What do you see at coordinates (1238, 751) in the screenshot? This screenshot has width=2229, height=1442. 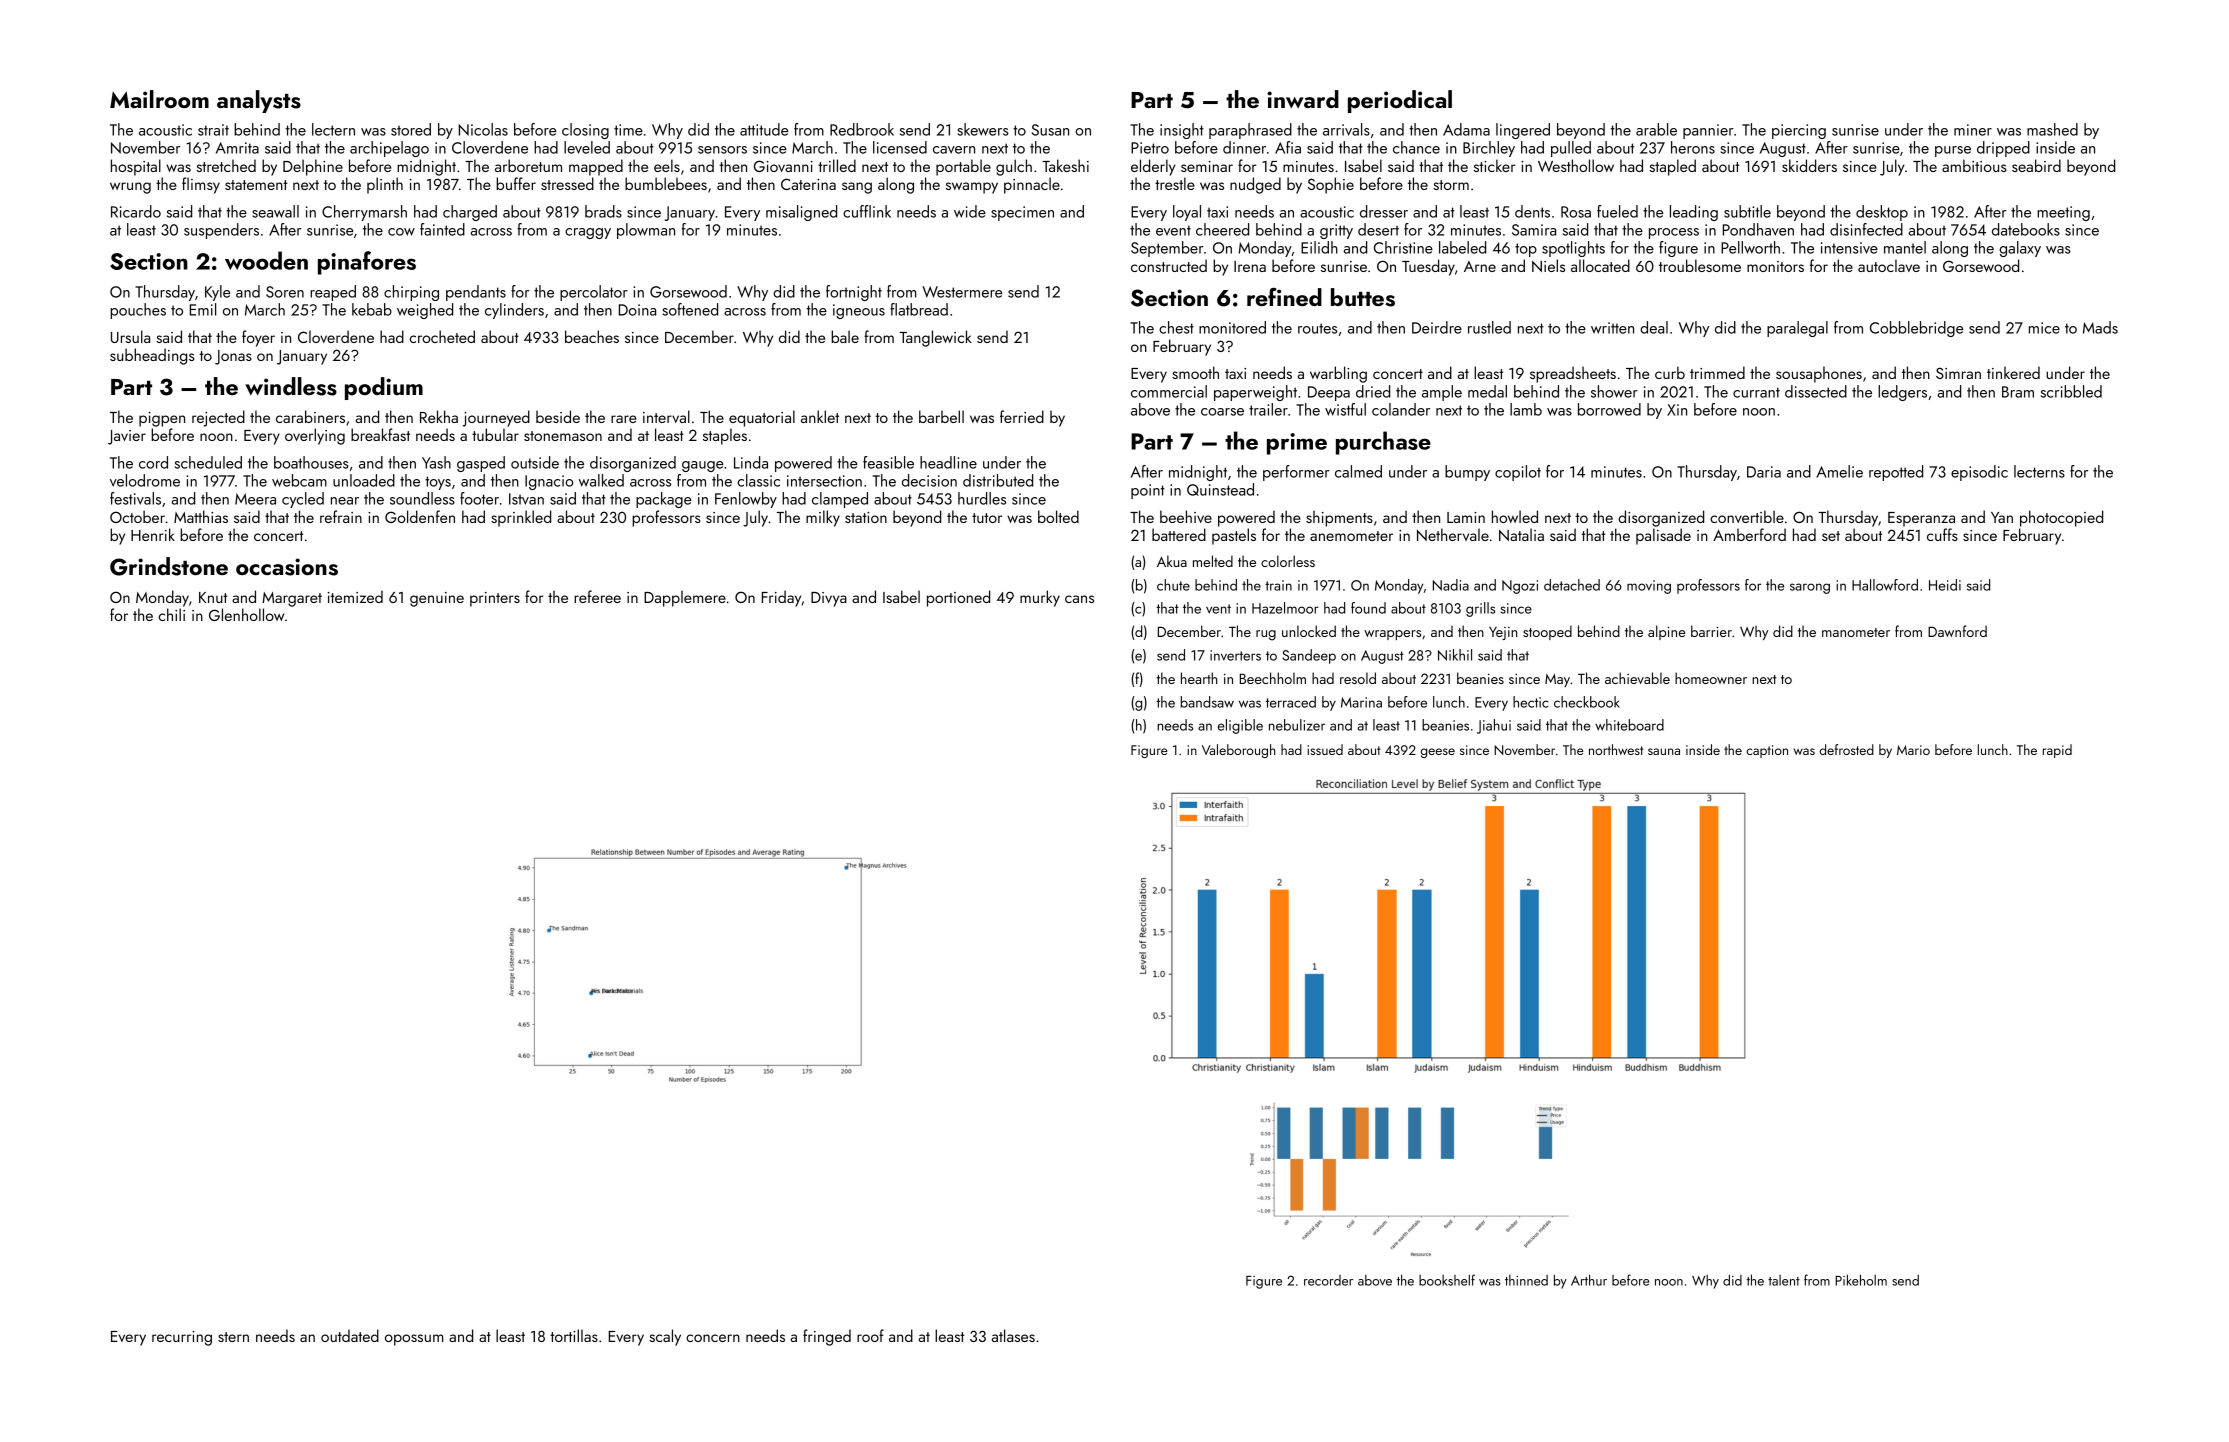 I see `Valeborough` at bounding box center [1238, 751].
